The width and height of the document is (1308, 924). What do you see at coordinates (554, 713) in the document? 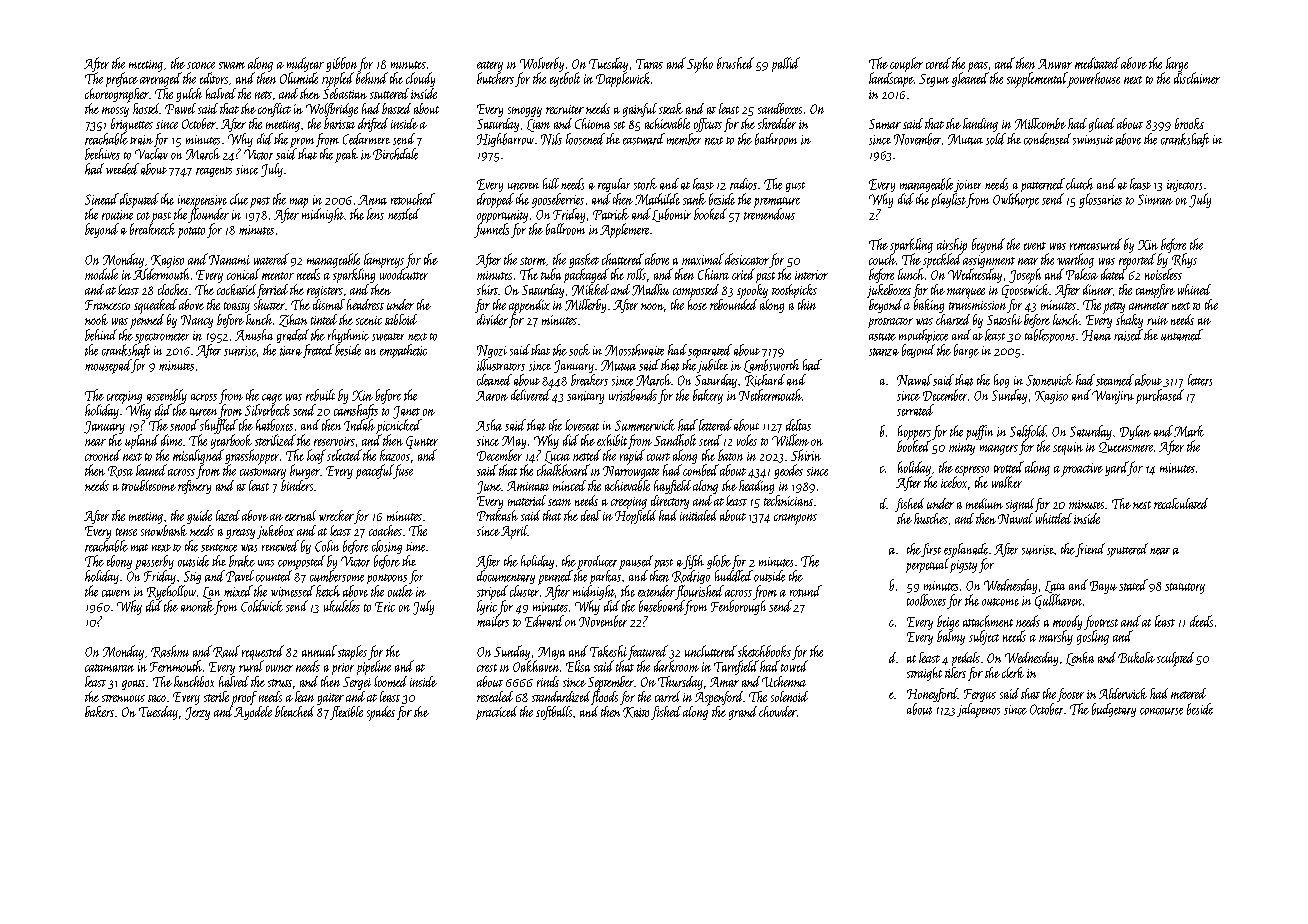
I see `softballs` at bounding box center [554, 713].
